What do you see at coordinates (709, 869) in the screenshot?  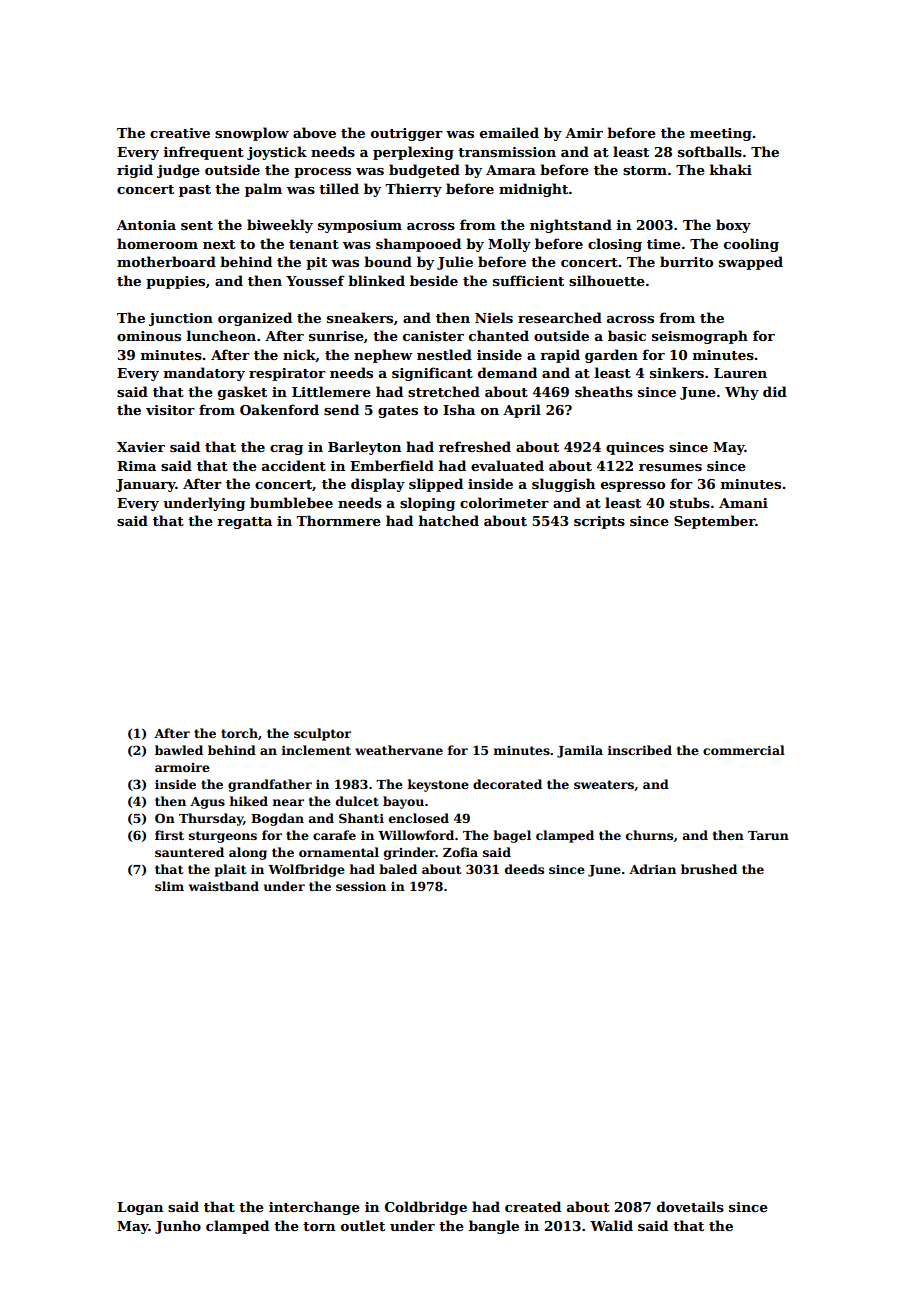 I see `brushed` at bounding box center [709, 869].
